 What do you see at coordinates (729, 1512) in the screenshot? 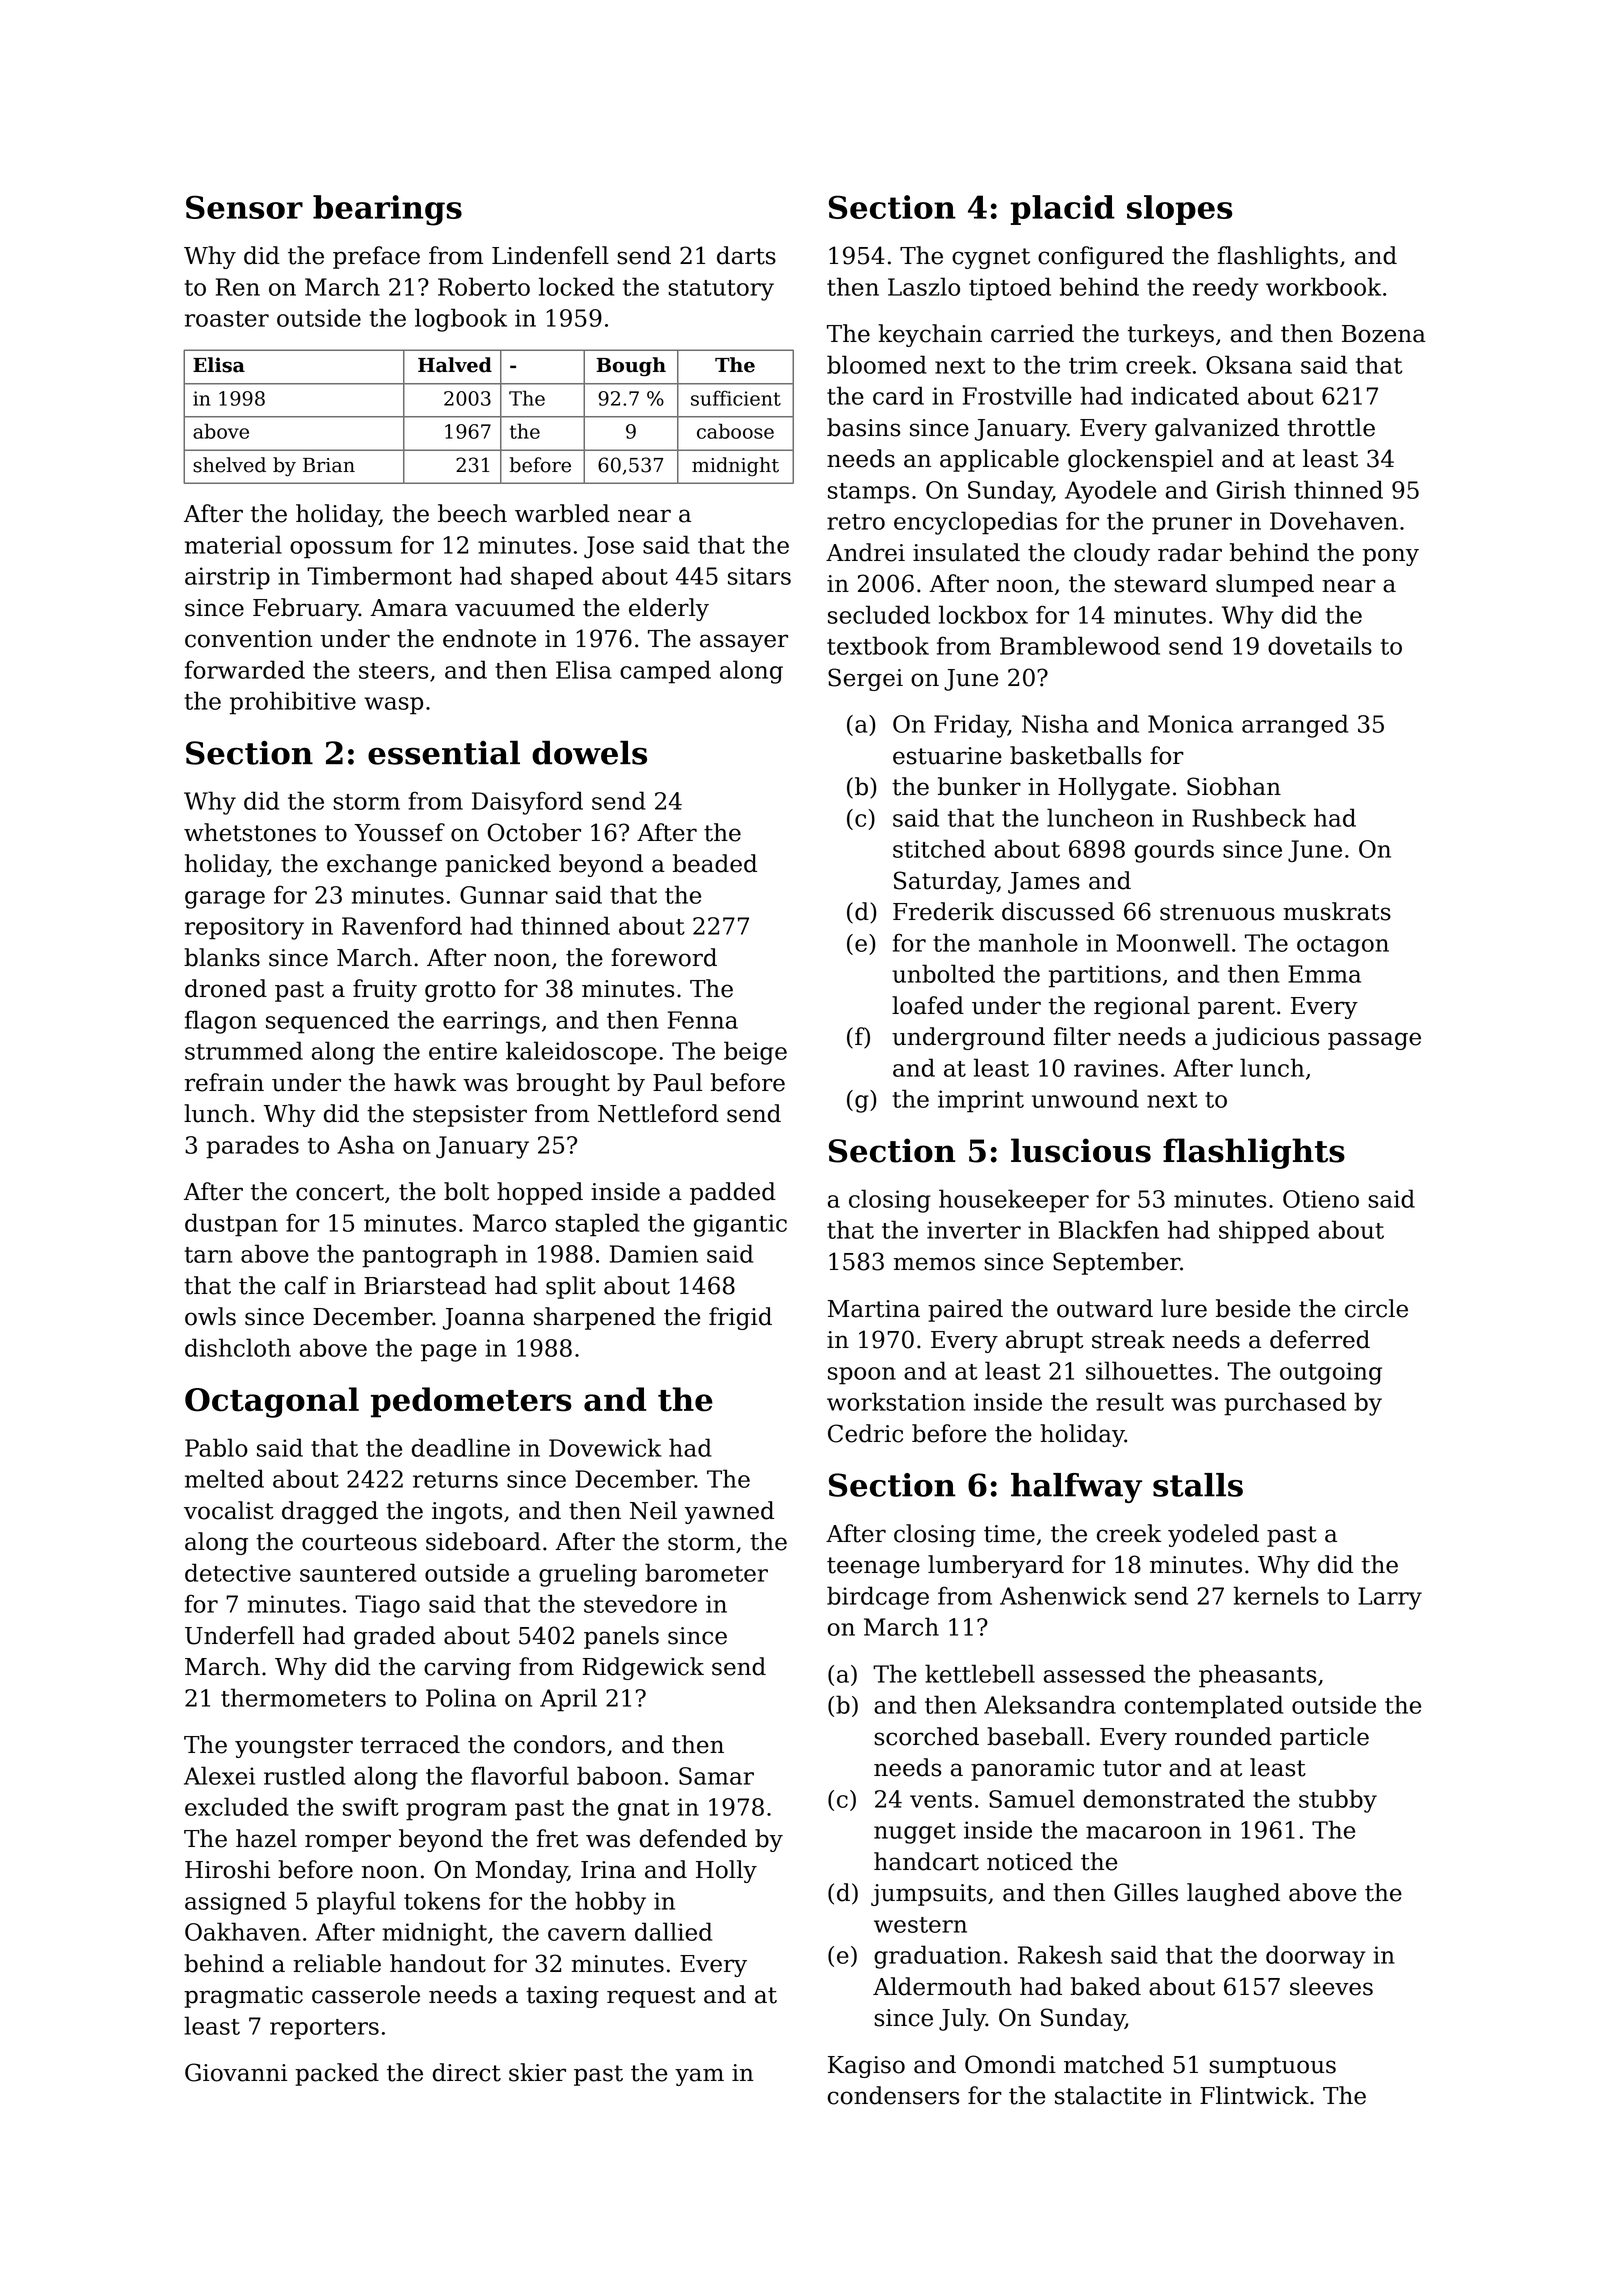
I see `yawned` at bounding box center [729, 1512].
